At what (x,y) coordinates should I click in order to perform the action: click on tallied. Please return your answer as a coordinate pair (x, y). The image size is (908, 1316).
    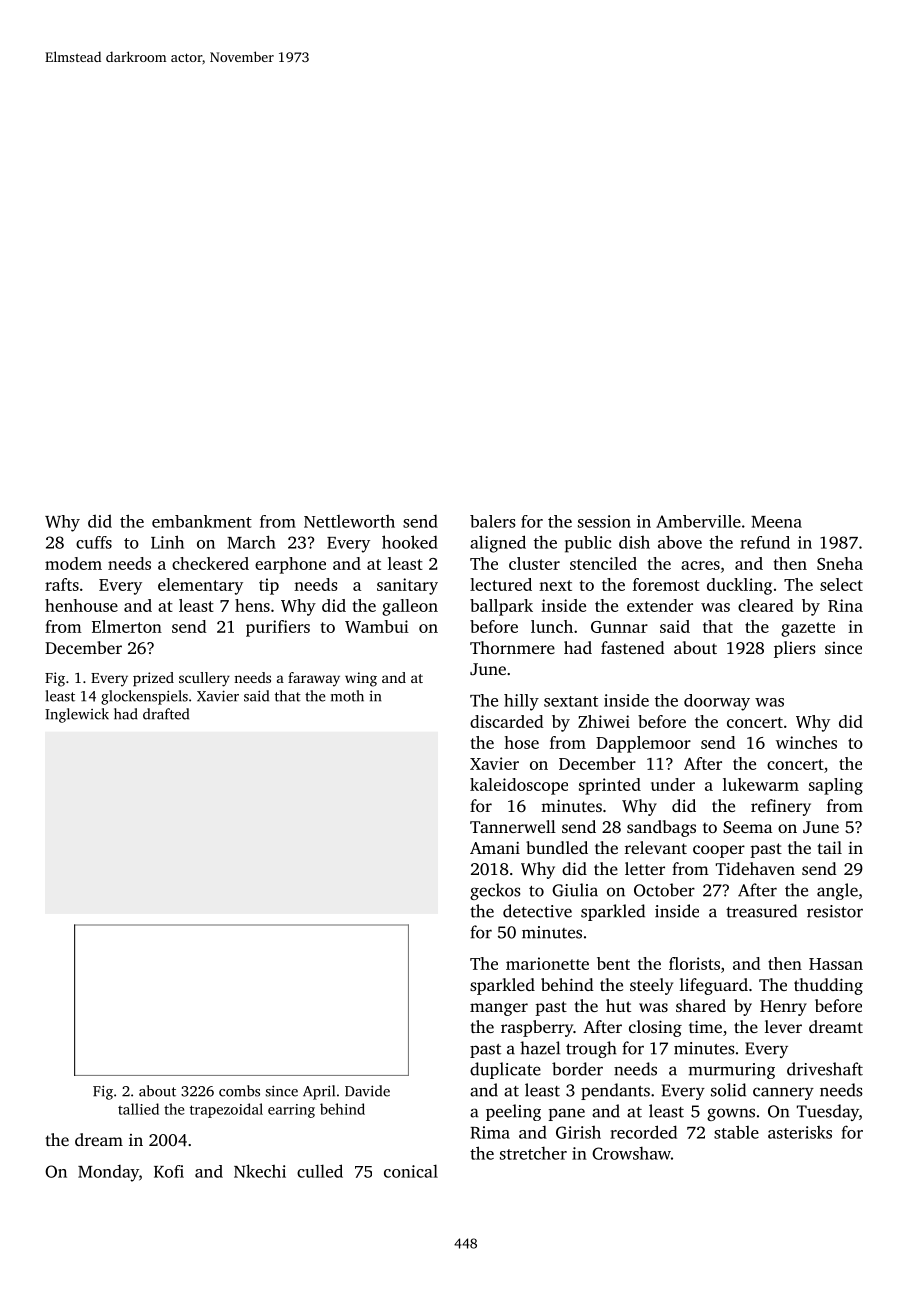
    Looking at the image, I should click on (138, 1109).
